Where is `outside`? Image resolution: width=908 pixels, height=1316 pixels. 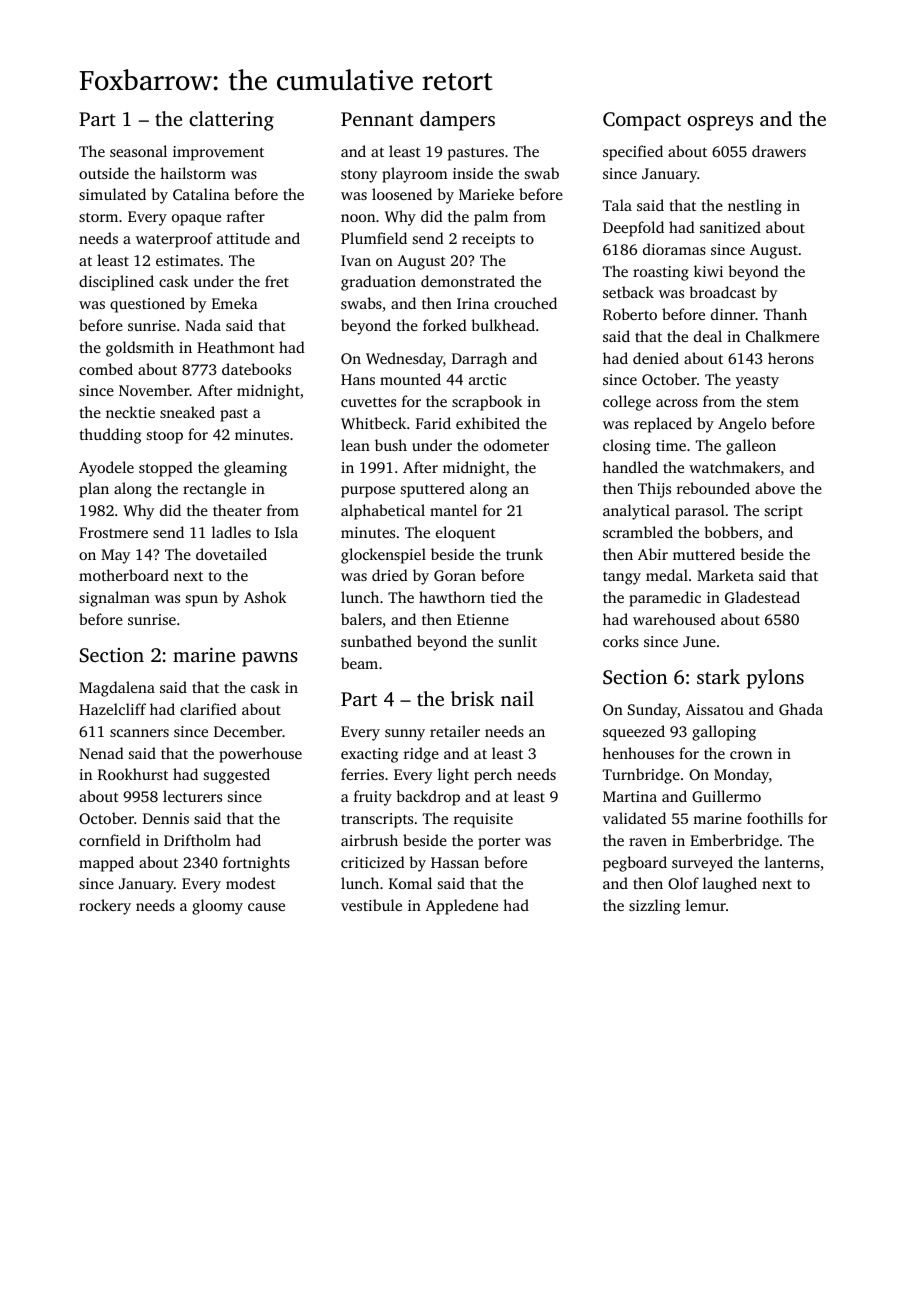
outside is located at coordinates (104, 173).
